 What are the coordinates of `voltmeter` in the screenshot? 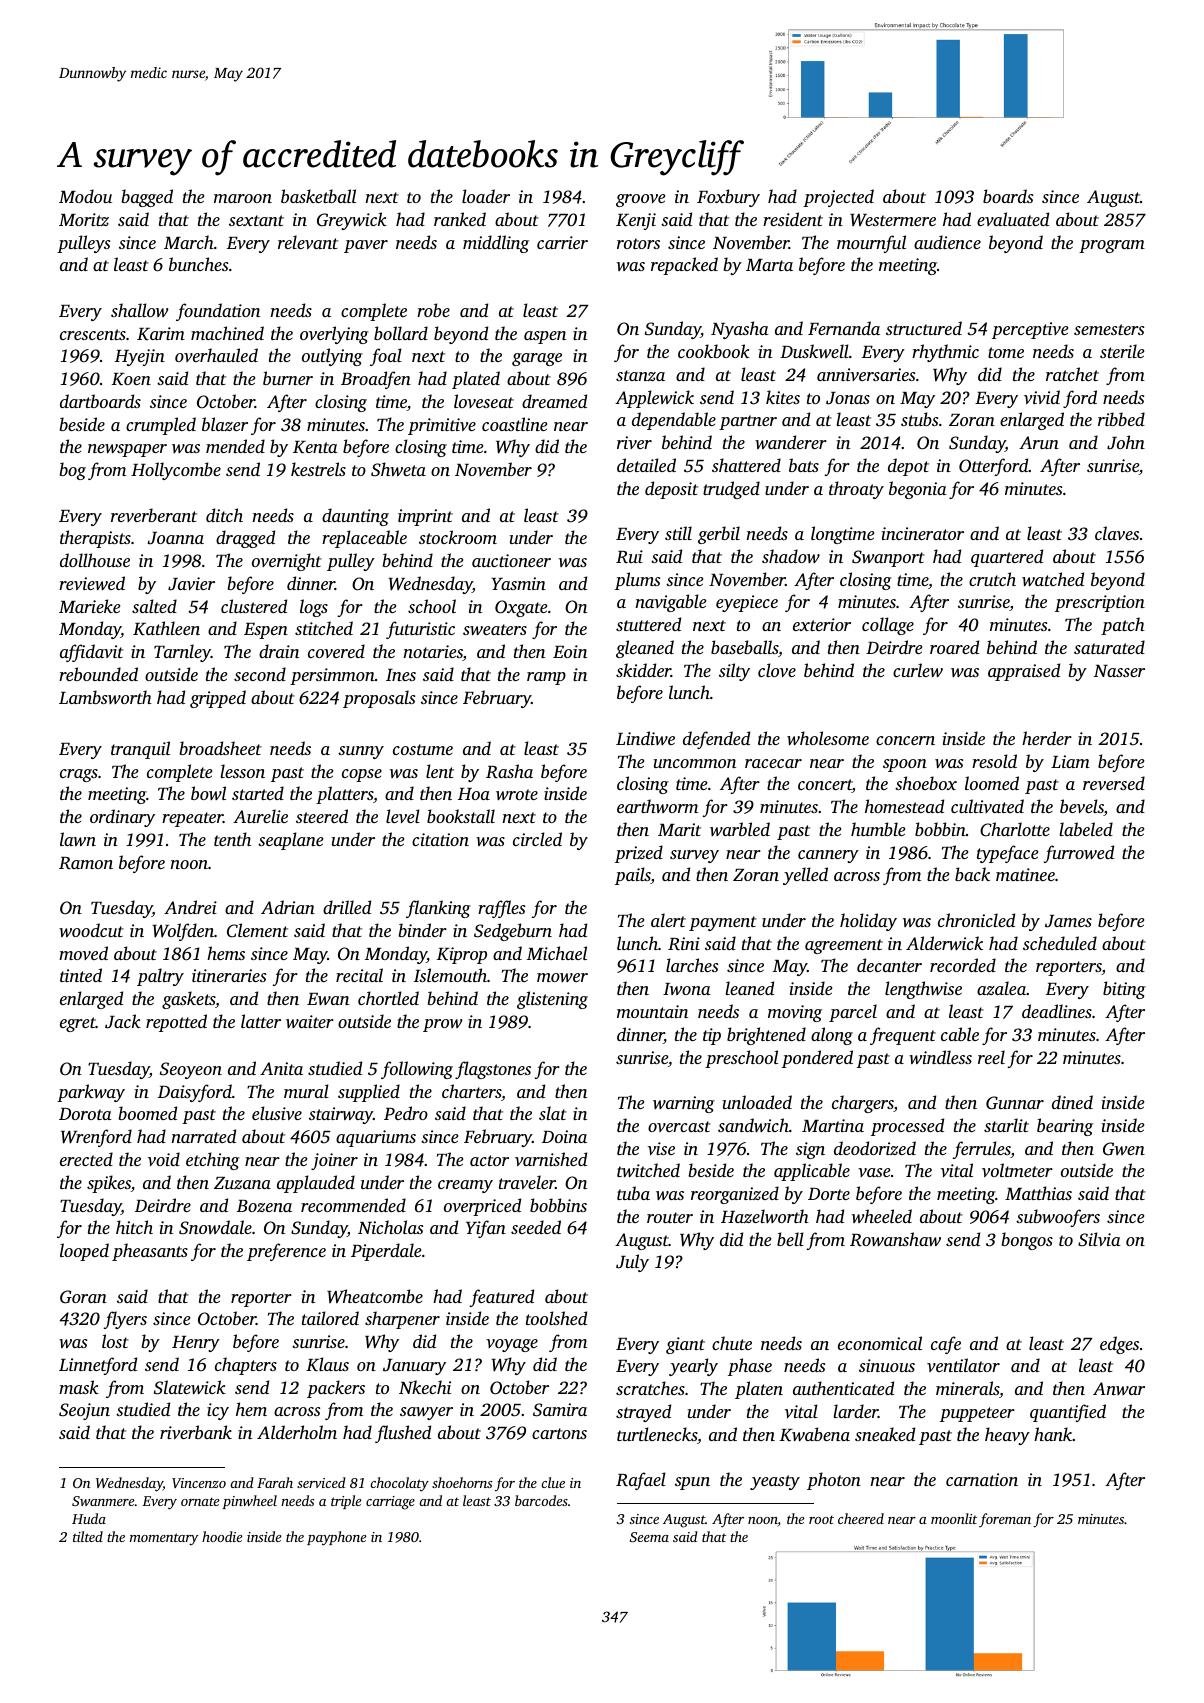 It's located at (1017, 1170).
